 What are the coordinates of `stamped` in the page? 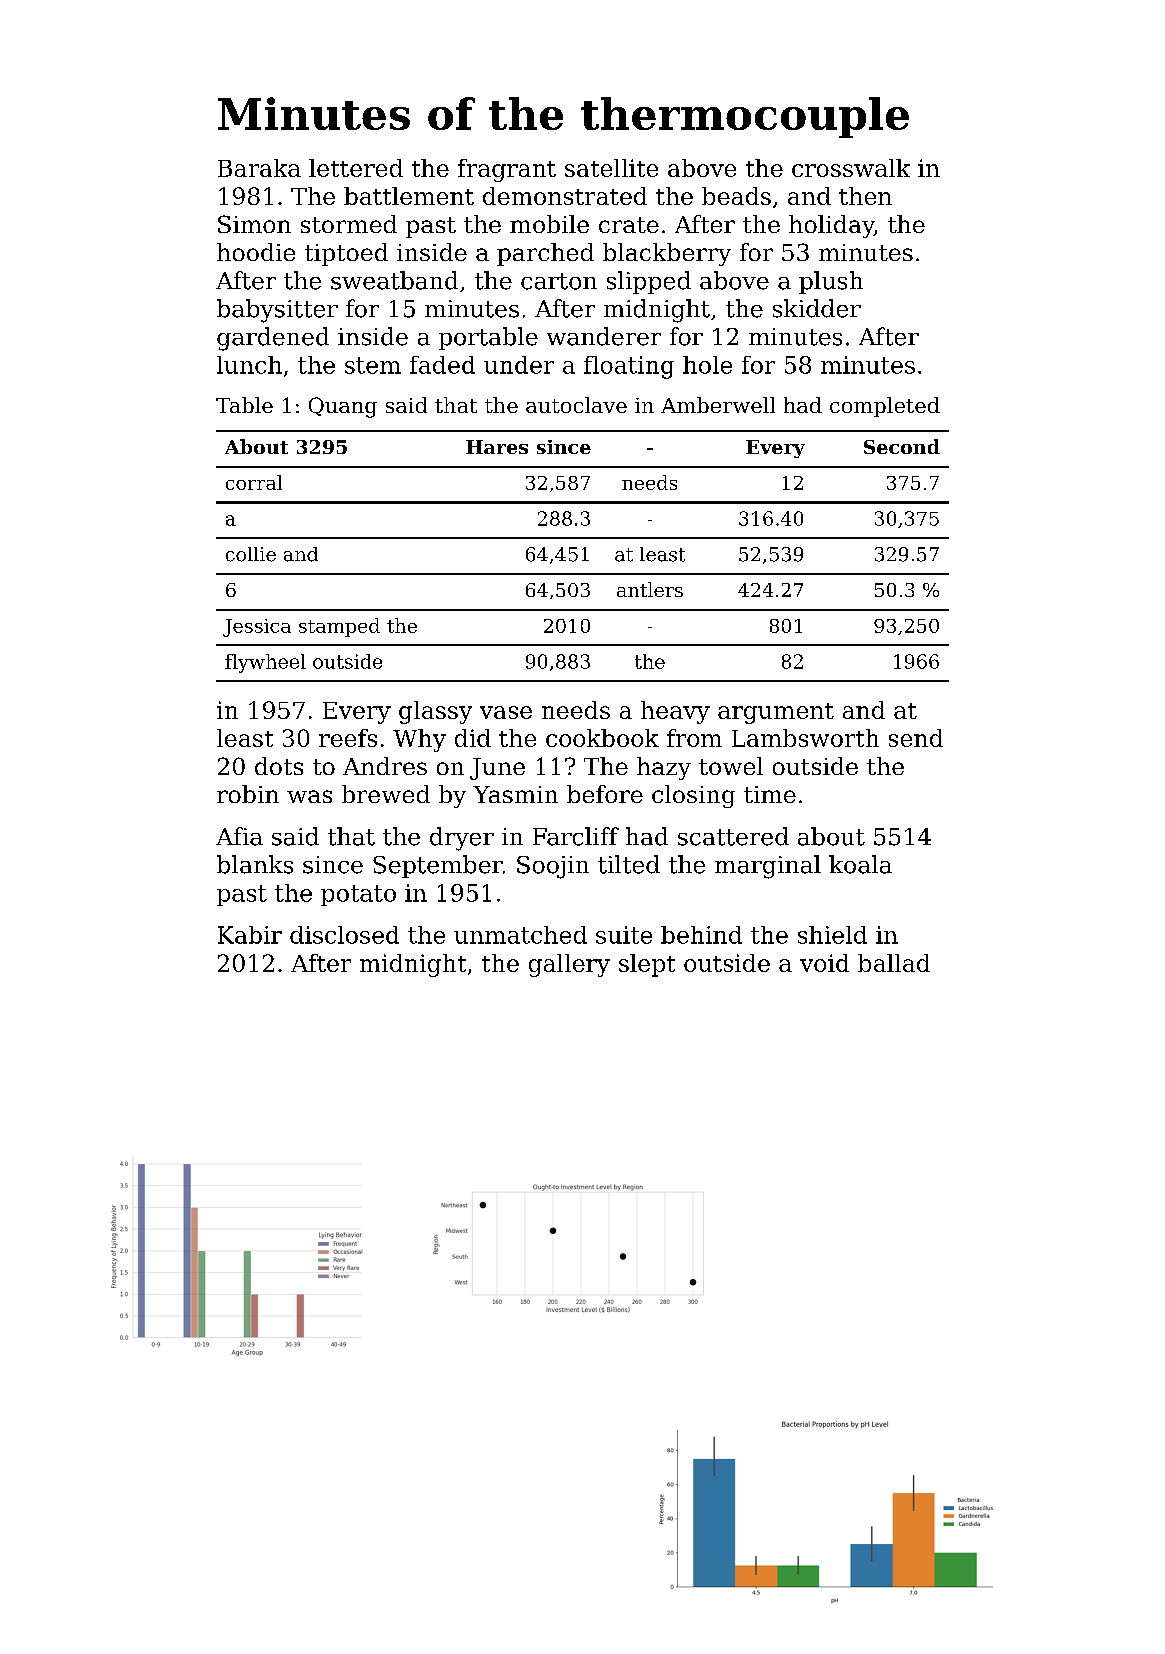 It's located at (339, 627).
